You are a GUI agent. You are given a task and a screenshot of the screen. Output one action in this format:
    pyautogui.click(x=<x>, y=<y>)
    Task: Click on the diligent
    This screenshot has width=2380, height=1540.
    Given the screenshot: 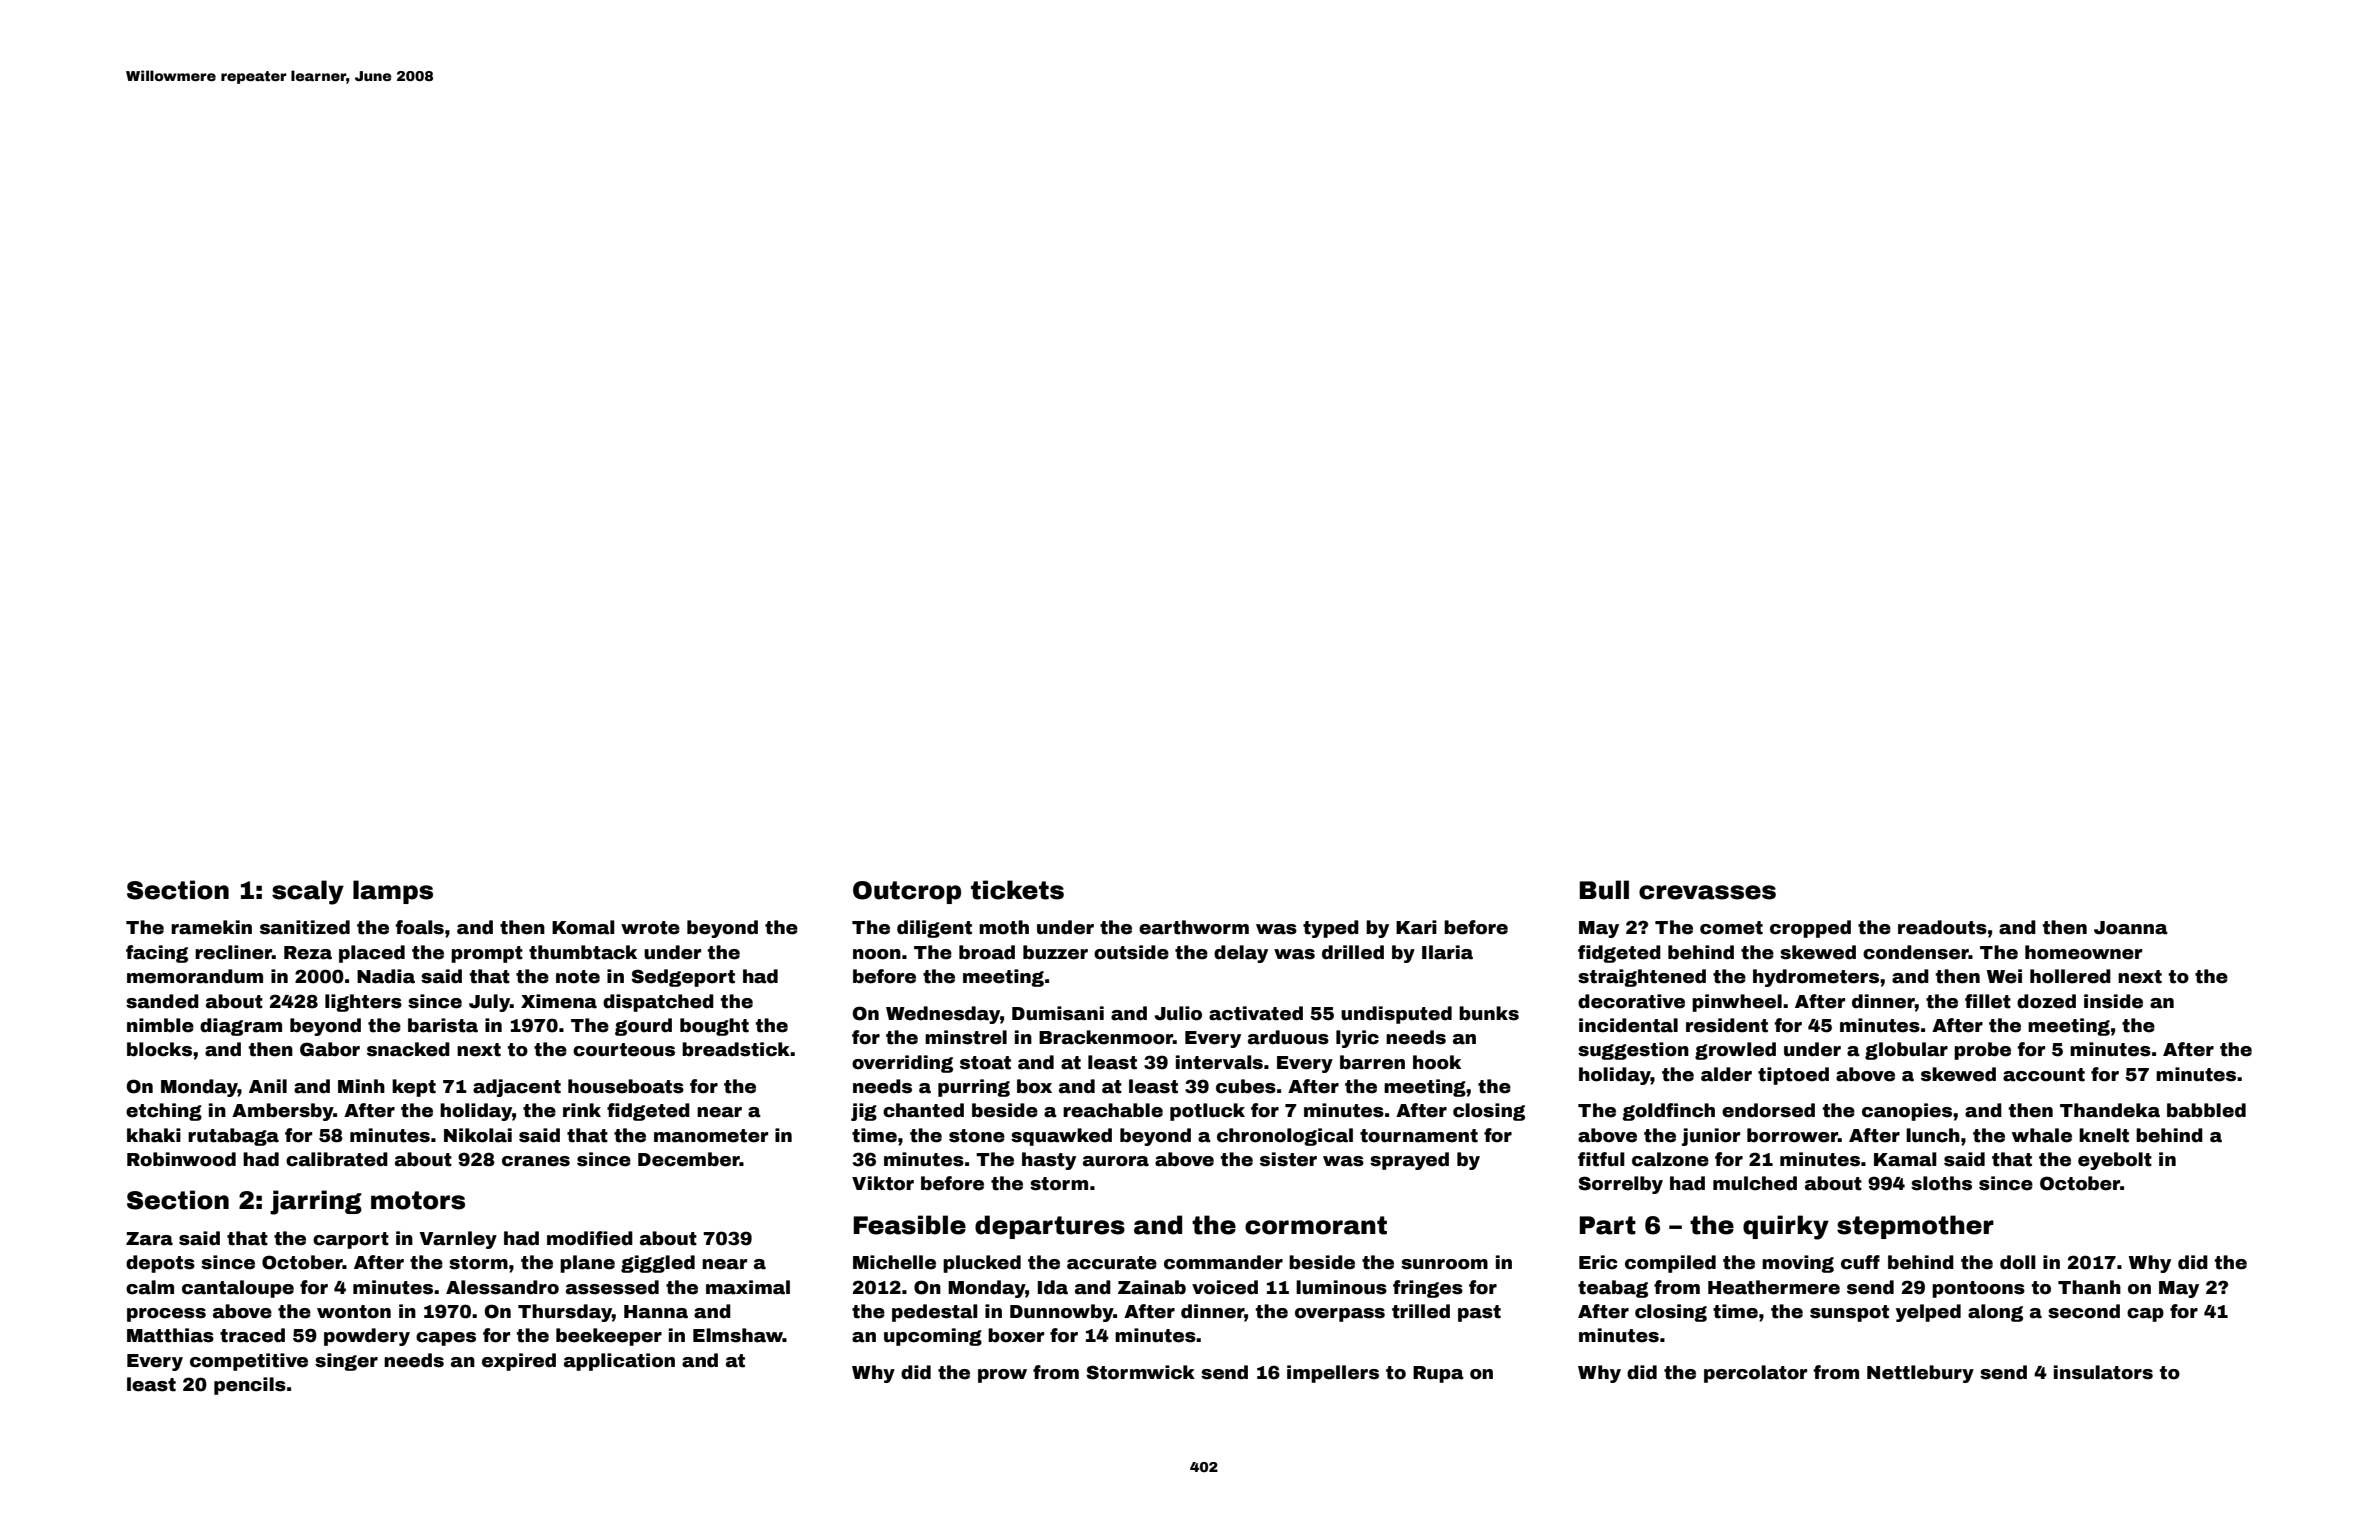 What is the action you would take?
    pyautogui.click(x=934, y=929)
